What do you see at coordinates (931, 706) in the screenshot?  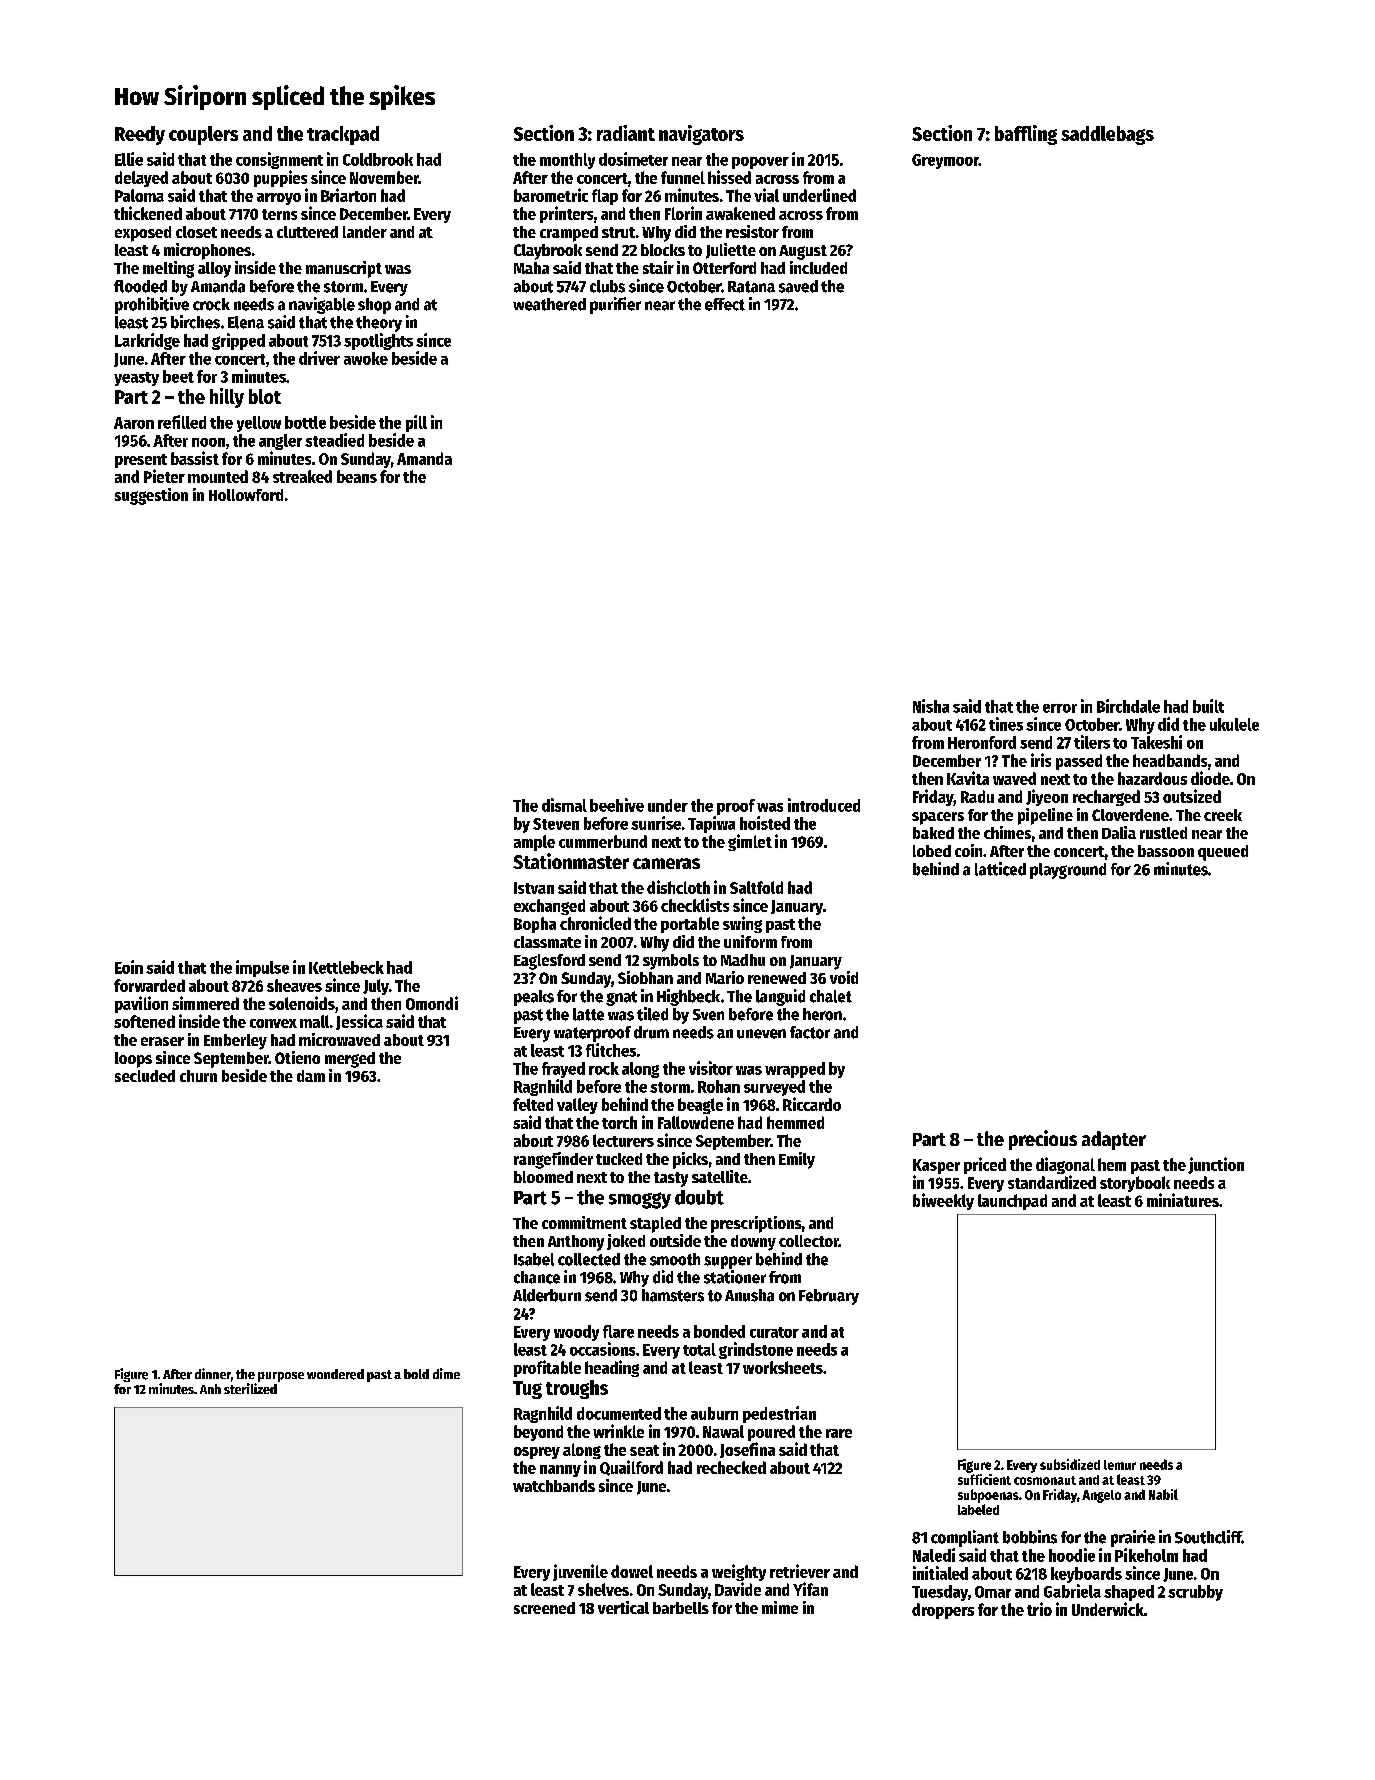 I see `Nisha` at bounding box center [931, 706].
